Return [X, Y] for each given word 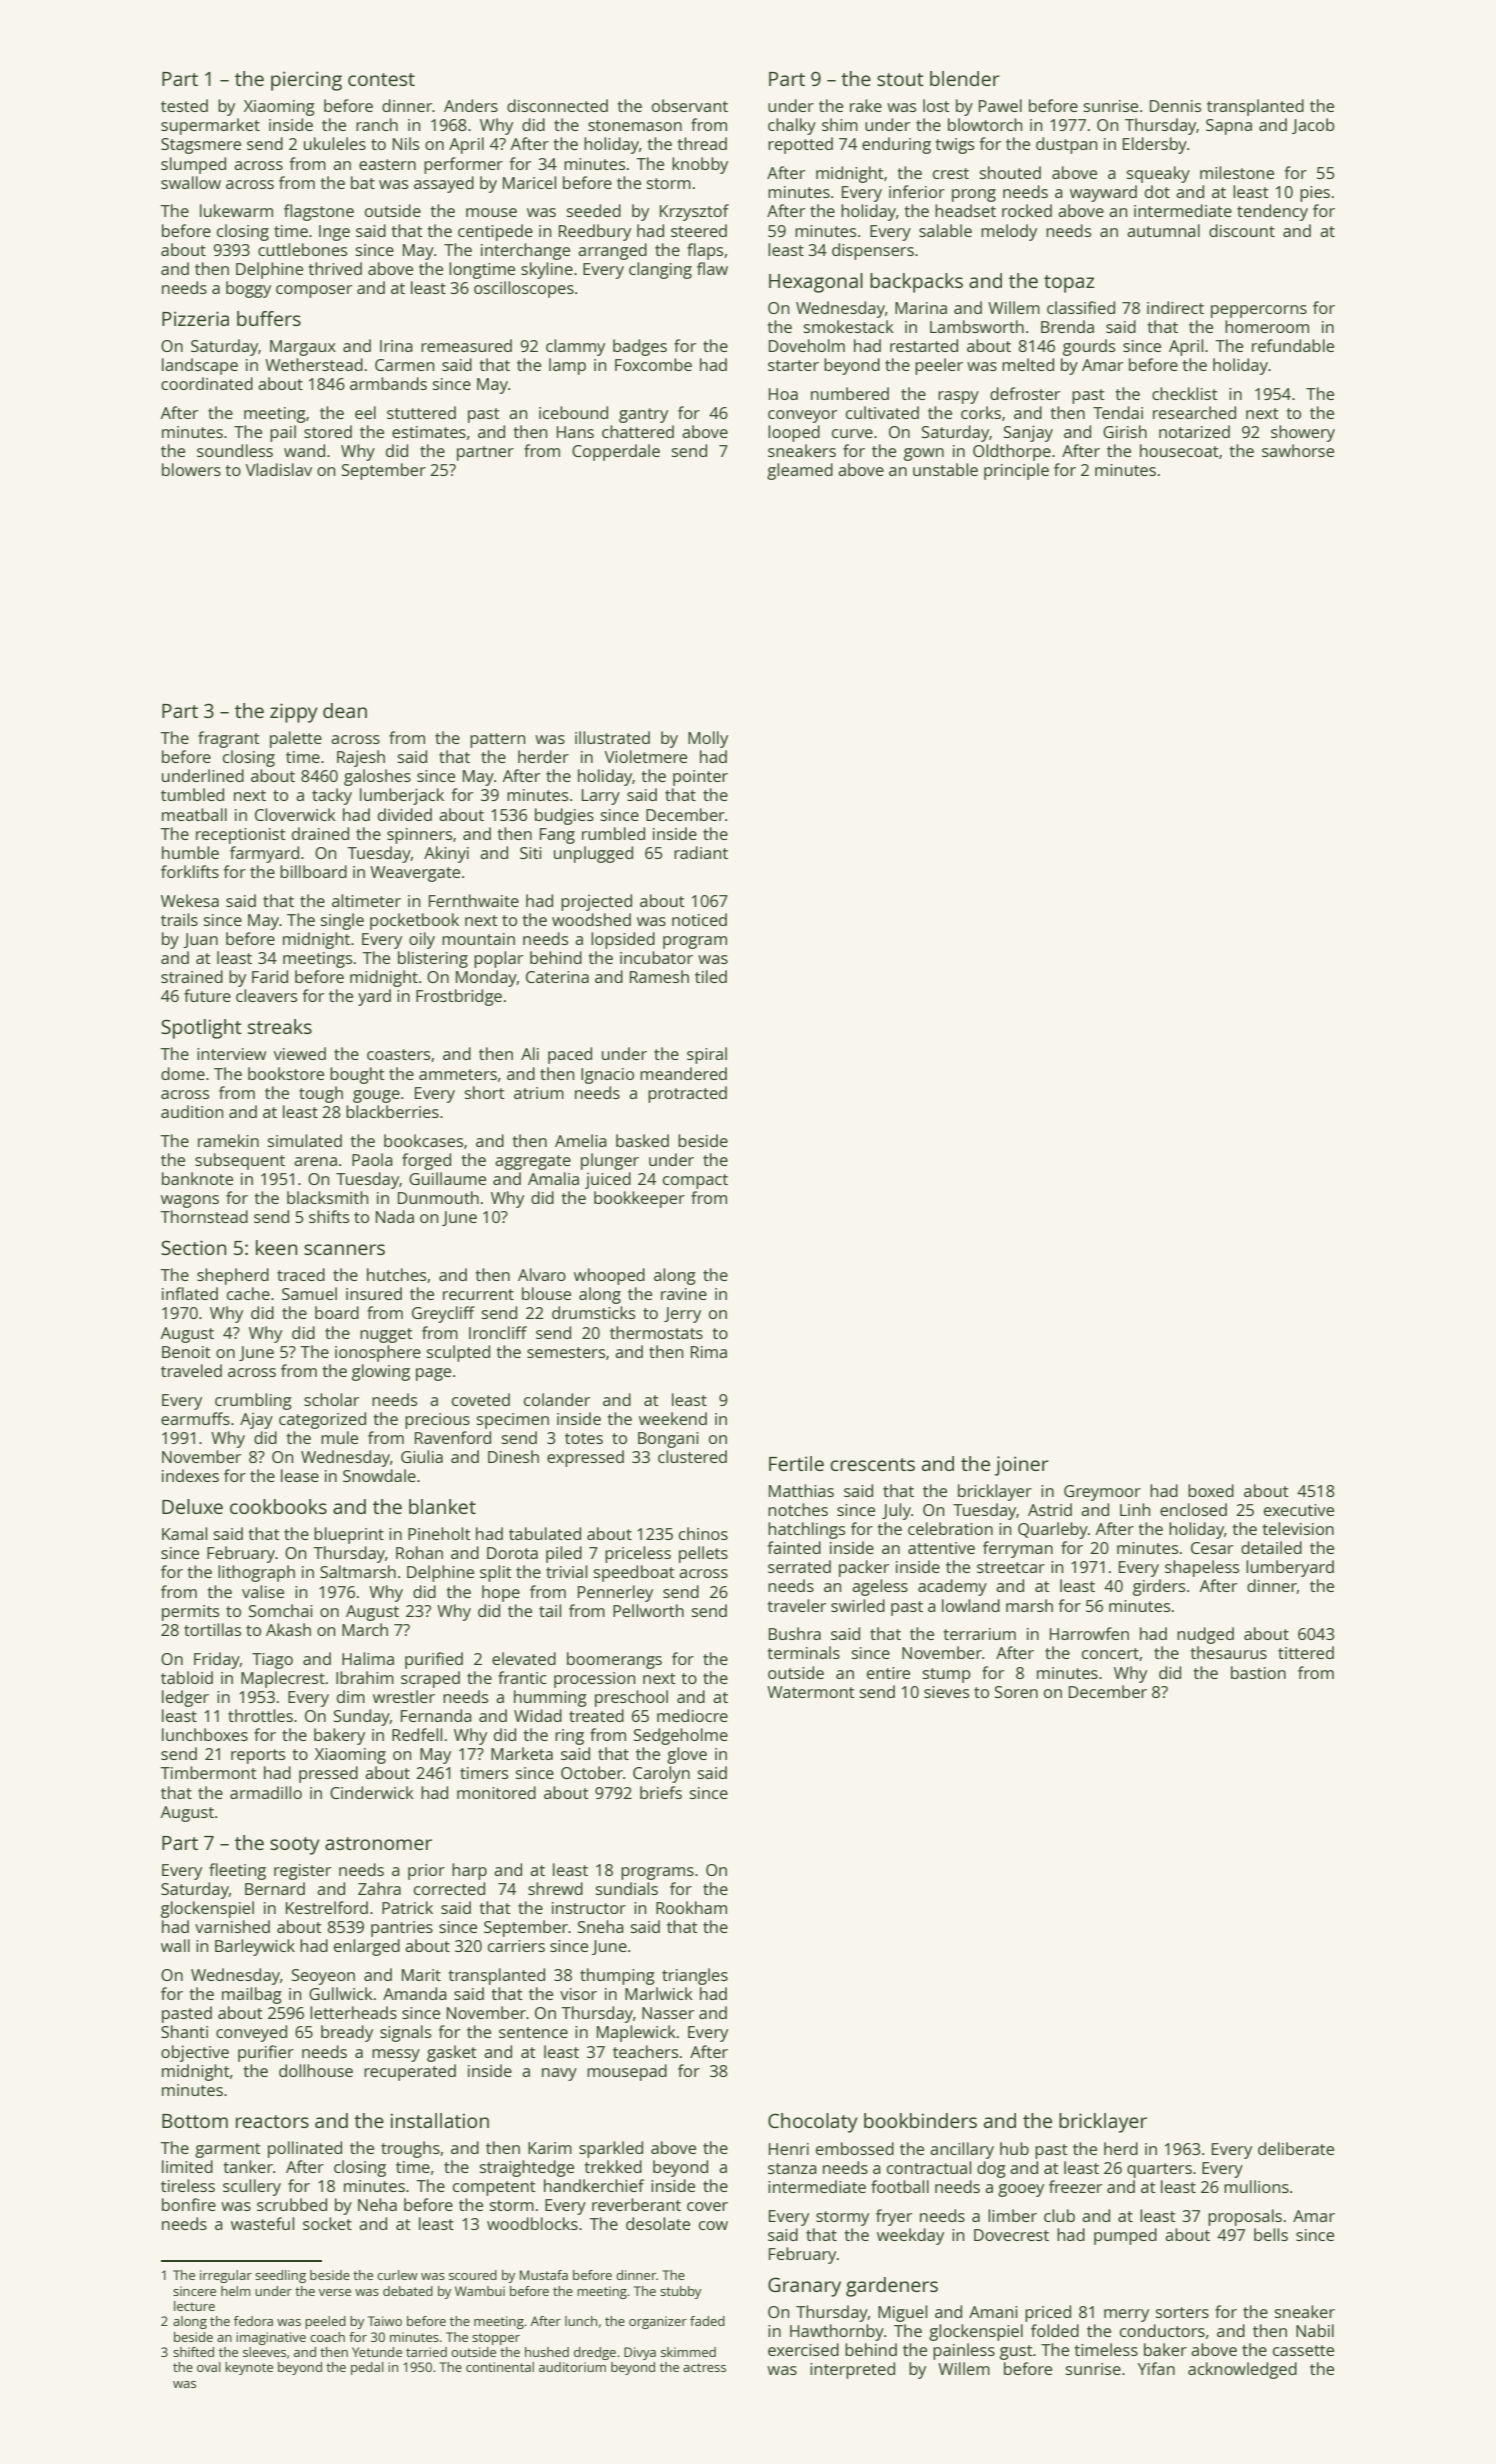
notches [798, 1509]
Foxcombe [653, 364]
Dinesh [513, 1456]
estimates [429, 432]
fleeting [237, 1871]
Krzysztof [694, 212]
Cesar [1212, 1548]
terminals [804, 1652]
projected [596, 902]
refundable [1293, 345]
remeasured [466, 345]
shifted [193, 2352]
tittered [1306, 1652]
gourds [1089, 347]
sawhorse [1298, 450]
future [207, 995]
